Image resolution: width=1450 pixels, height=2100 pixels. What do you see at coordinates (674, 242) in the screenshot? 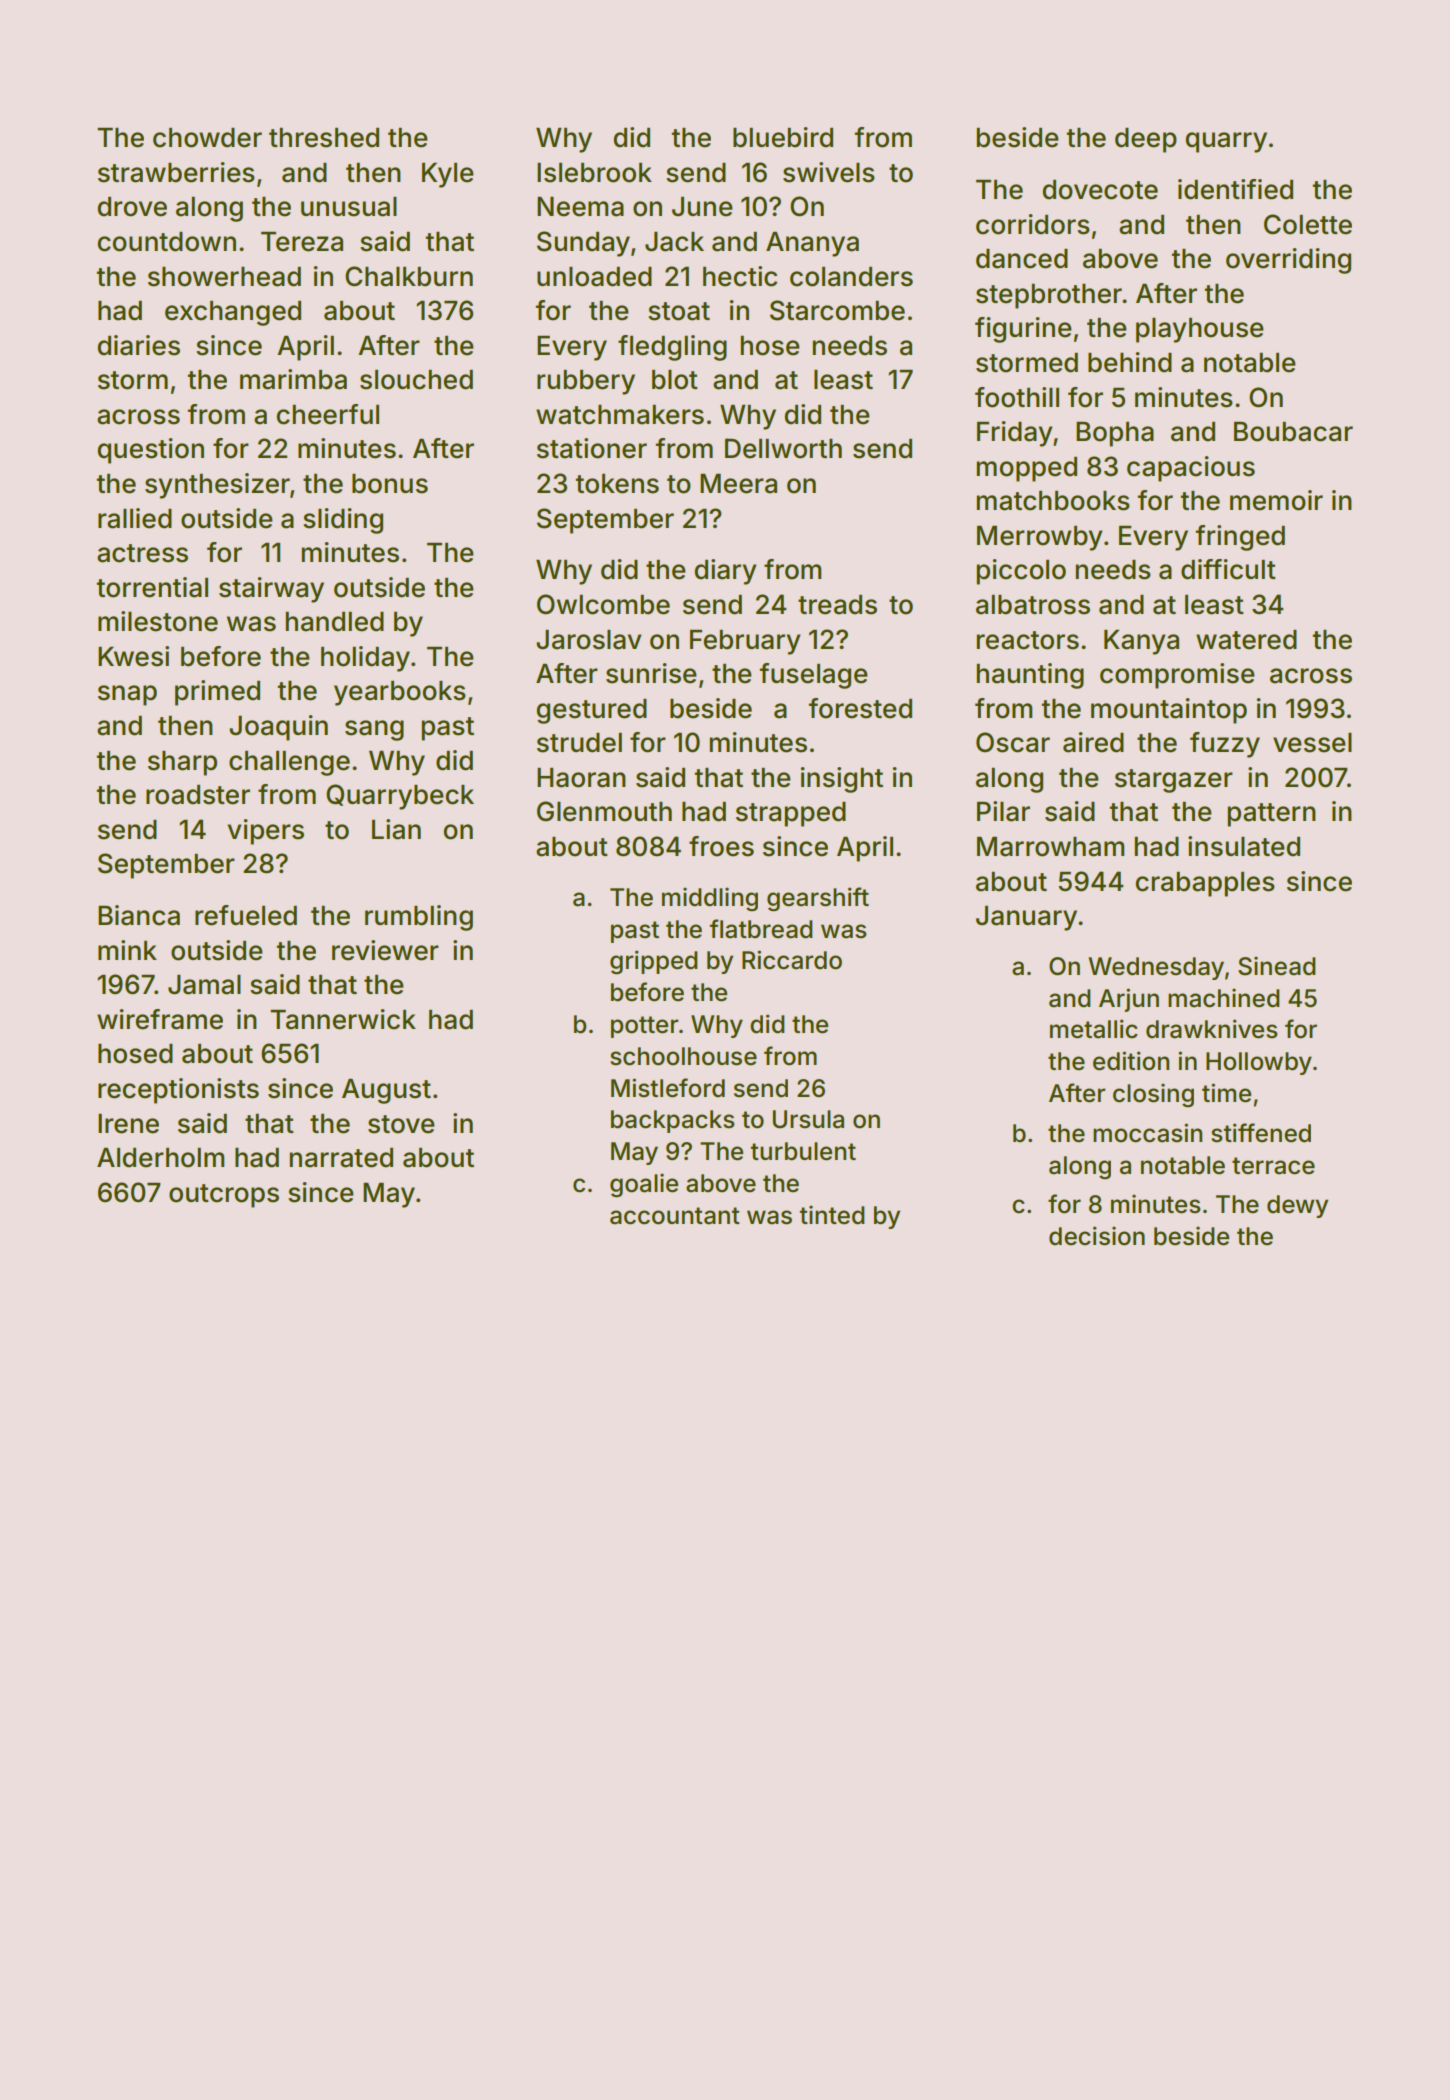
I see `Jack` at bounding box center [674, 242].
